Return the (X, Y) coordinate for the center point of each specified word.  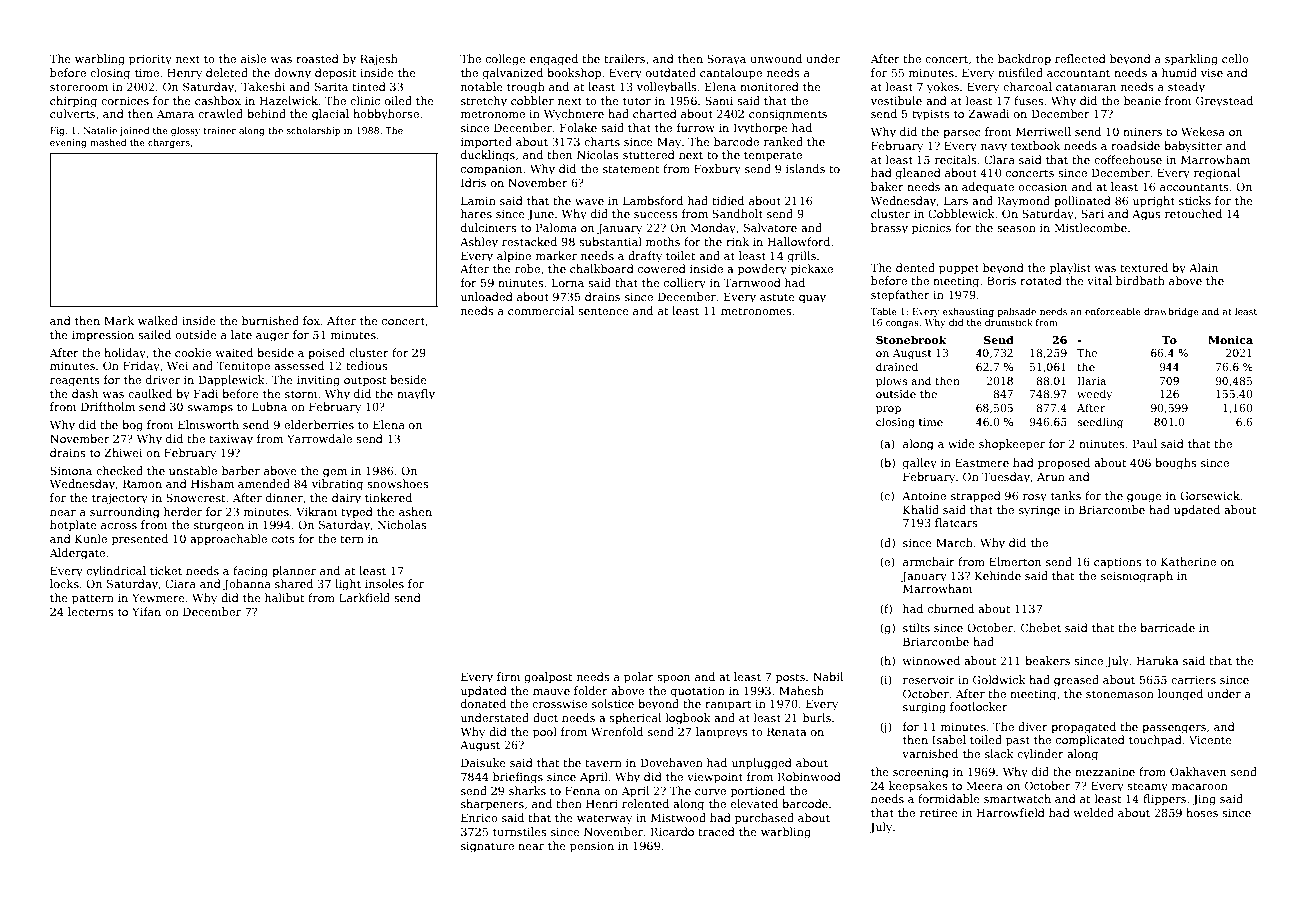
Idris (473, 182)
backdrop (1024, 60)
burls (817, 717)
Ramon (142, 483)
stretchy (484, 102)
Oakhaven (1198, 771)
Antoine (924, 496)
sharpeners (492, 805)
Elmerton (1015, 561)
